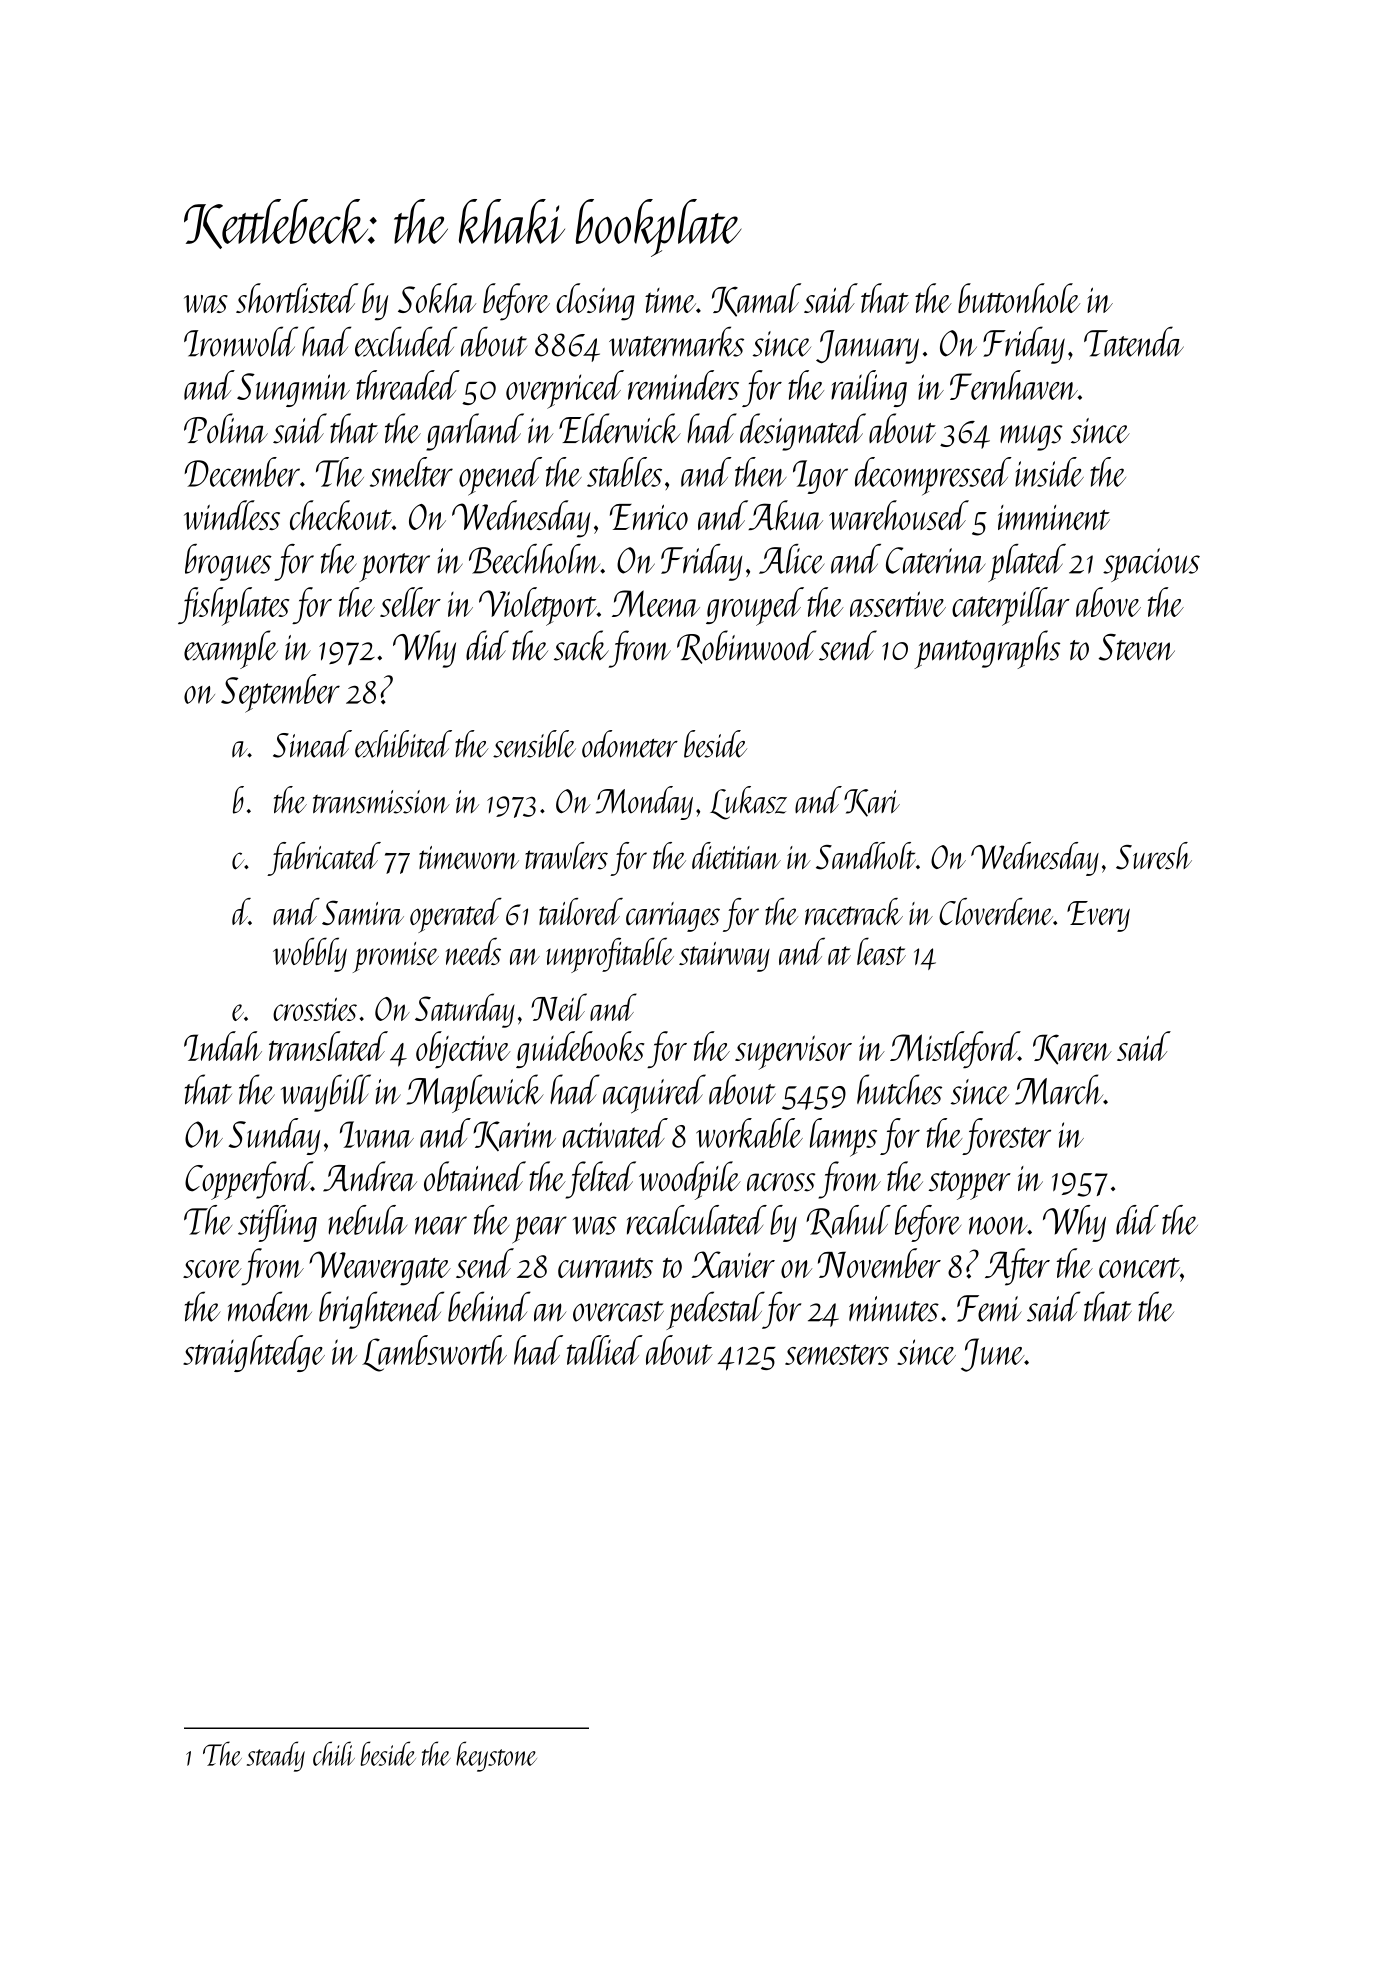 The height and width of the screenshot is (1969, 1386). Describe the element at coordinates (297, 298) in the screenshot. I see `shortlisted` at that location.
